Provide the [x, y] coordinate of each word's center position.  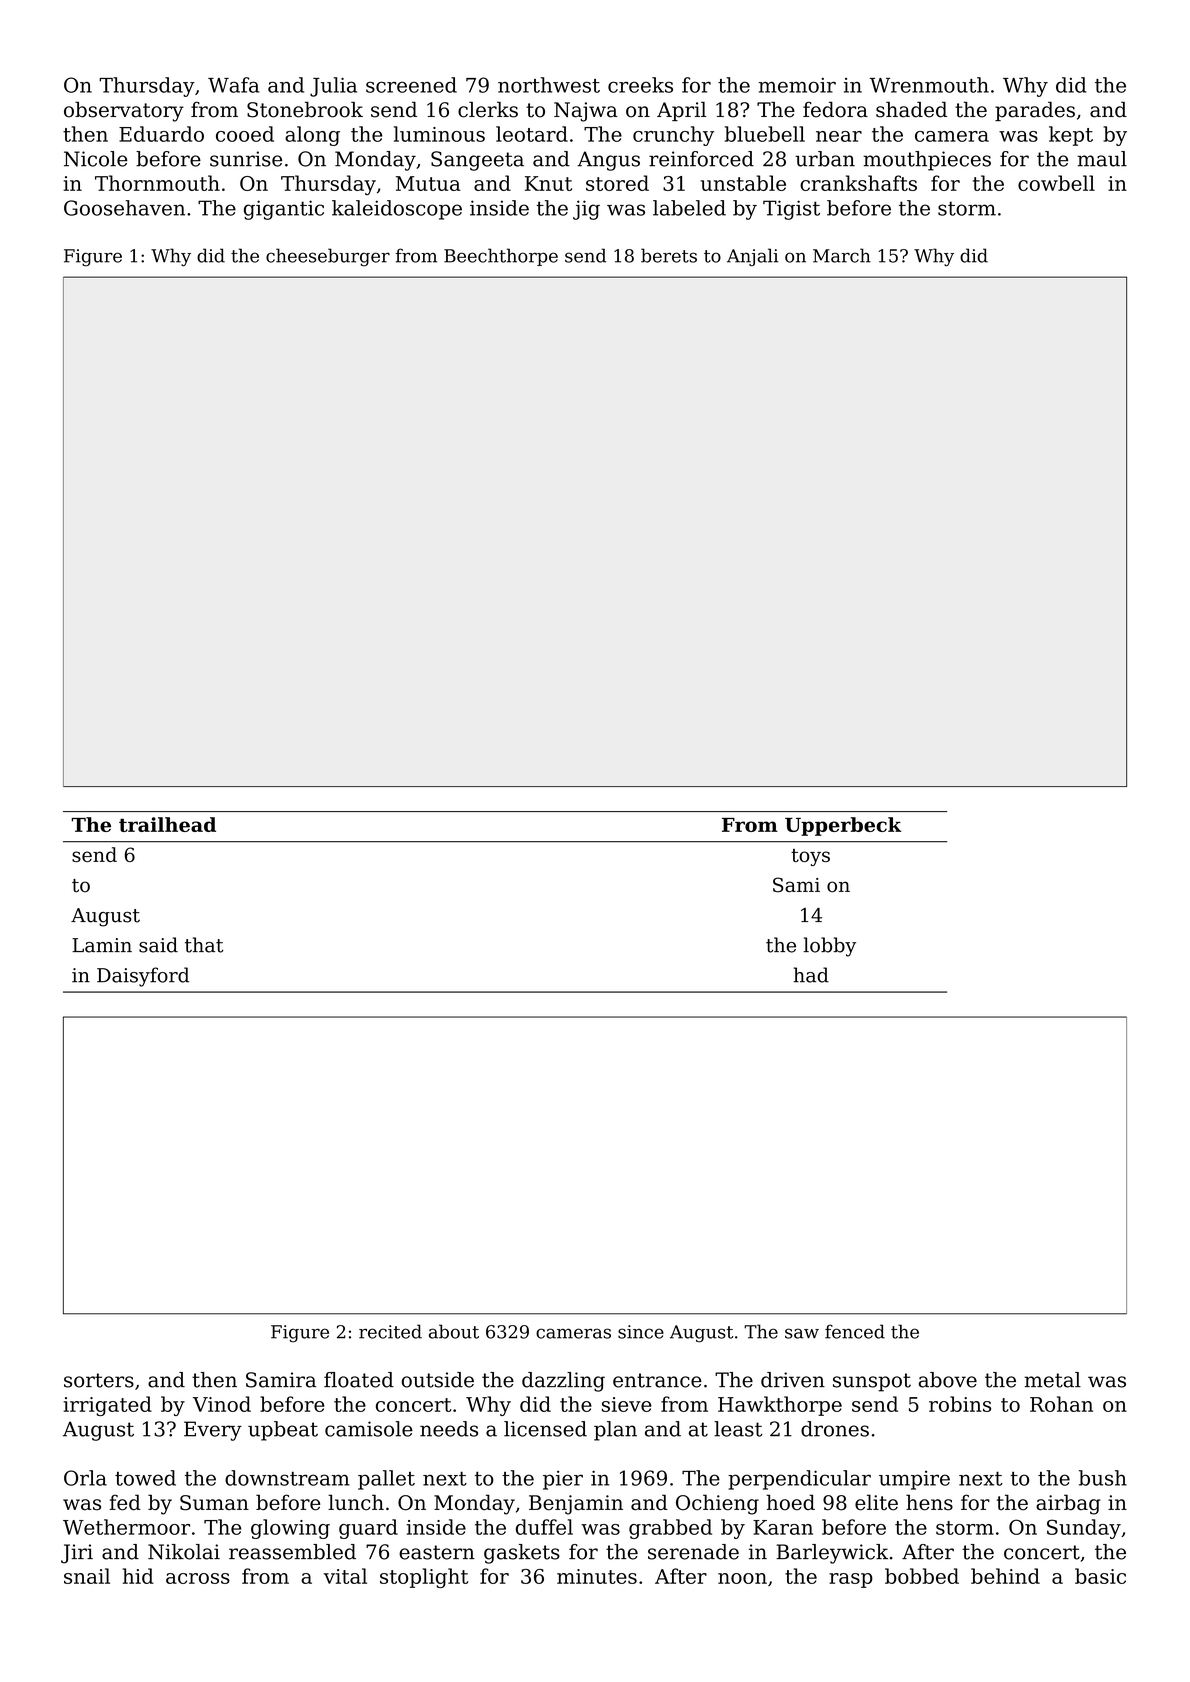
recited [390, 1331]
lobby [830, 947]
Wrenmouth [929, 85]
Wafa [233, 85]
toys [810, 857]
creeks [640, 85]
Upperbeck [843, 826]
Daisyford [143, 977]
